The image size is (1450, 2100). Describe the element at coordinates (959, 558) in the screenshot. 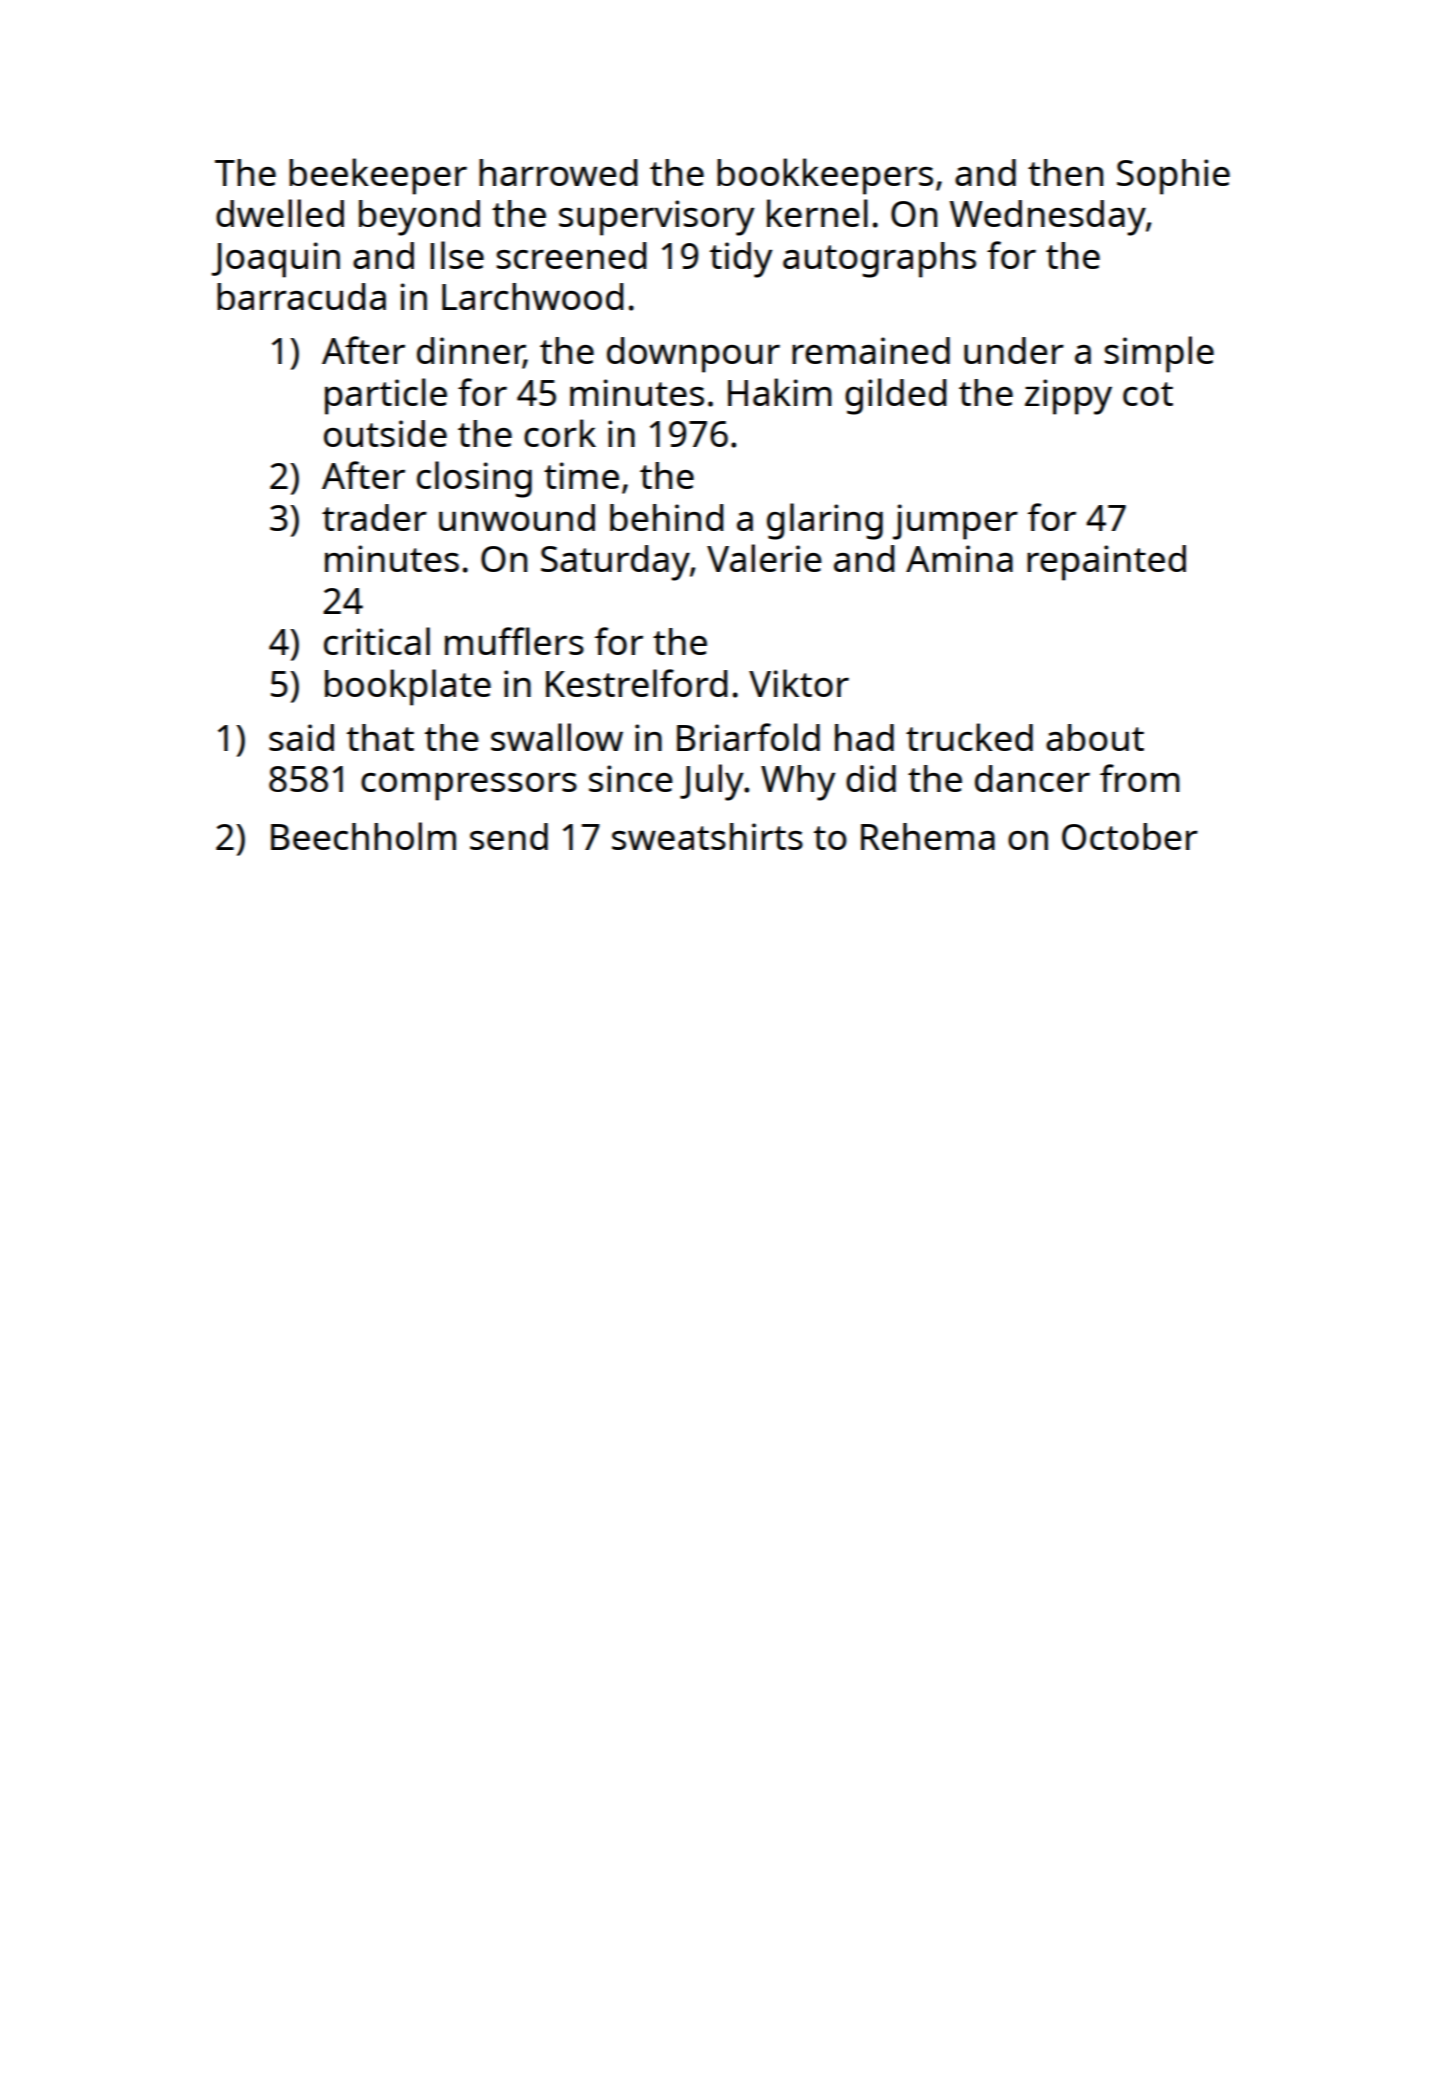

I see `Amina` at that location.
